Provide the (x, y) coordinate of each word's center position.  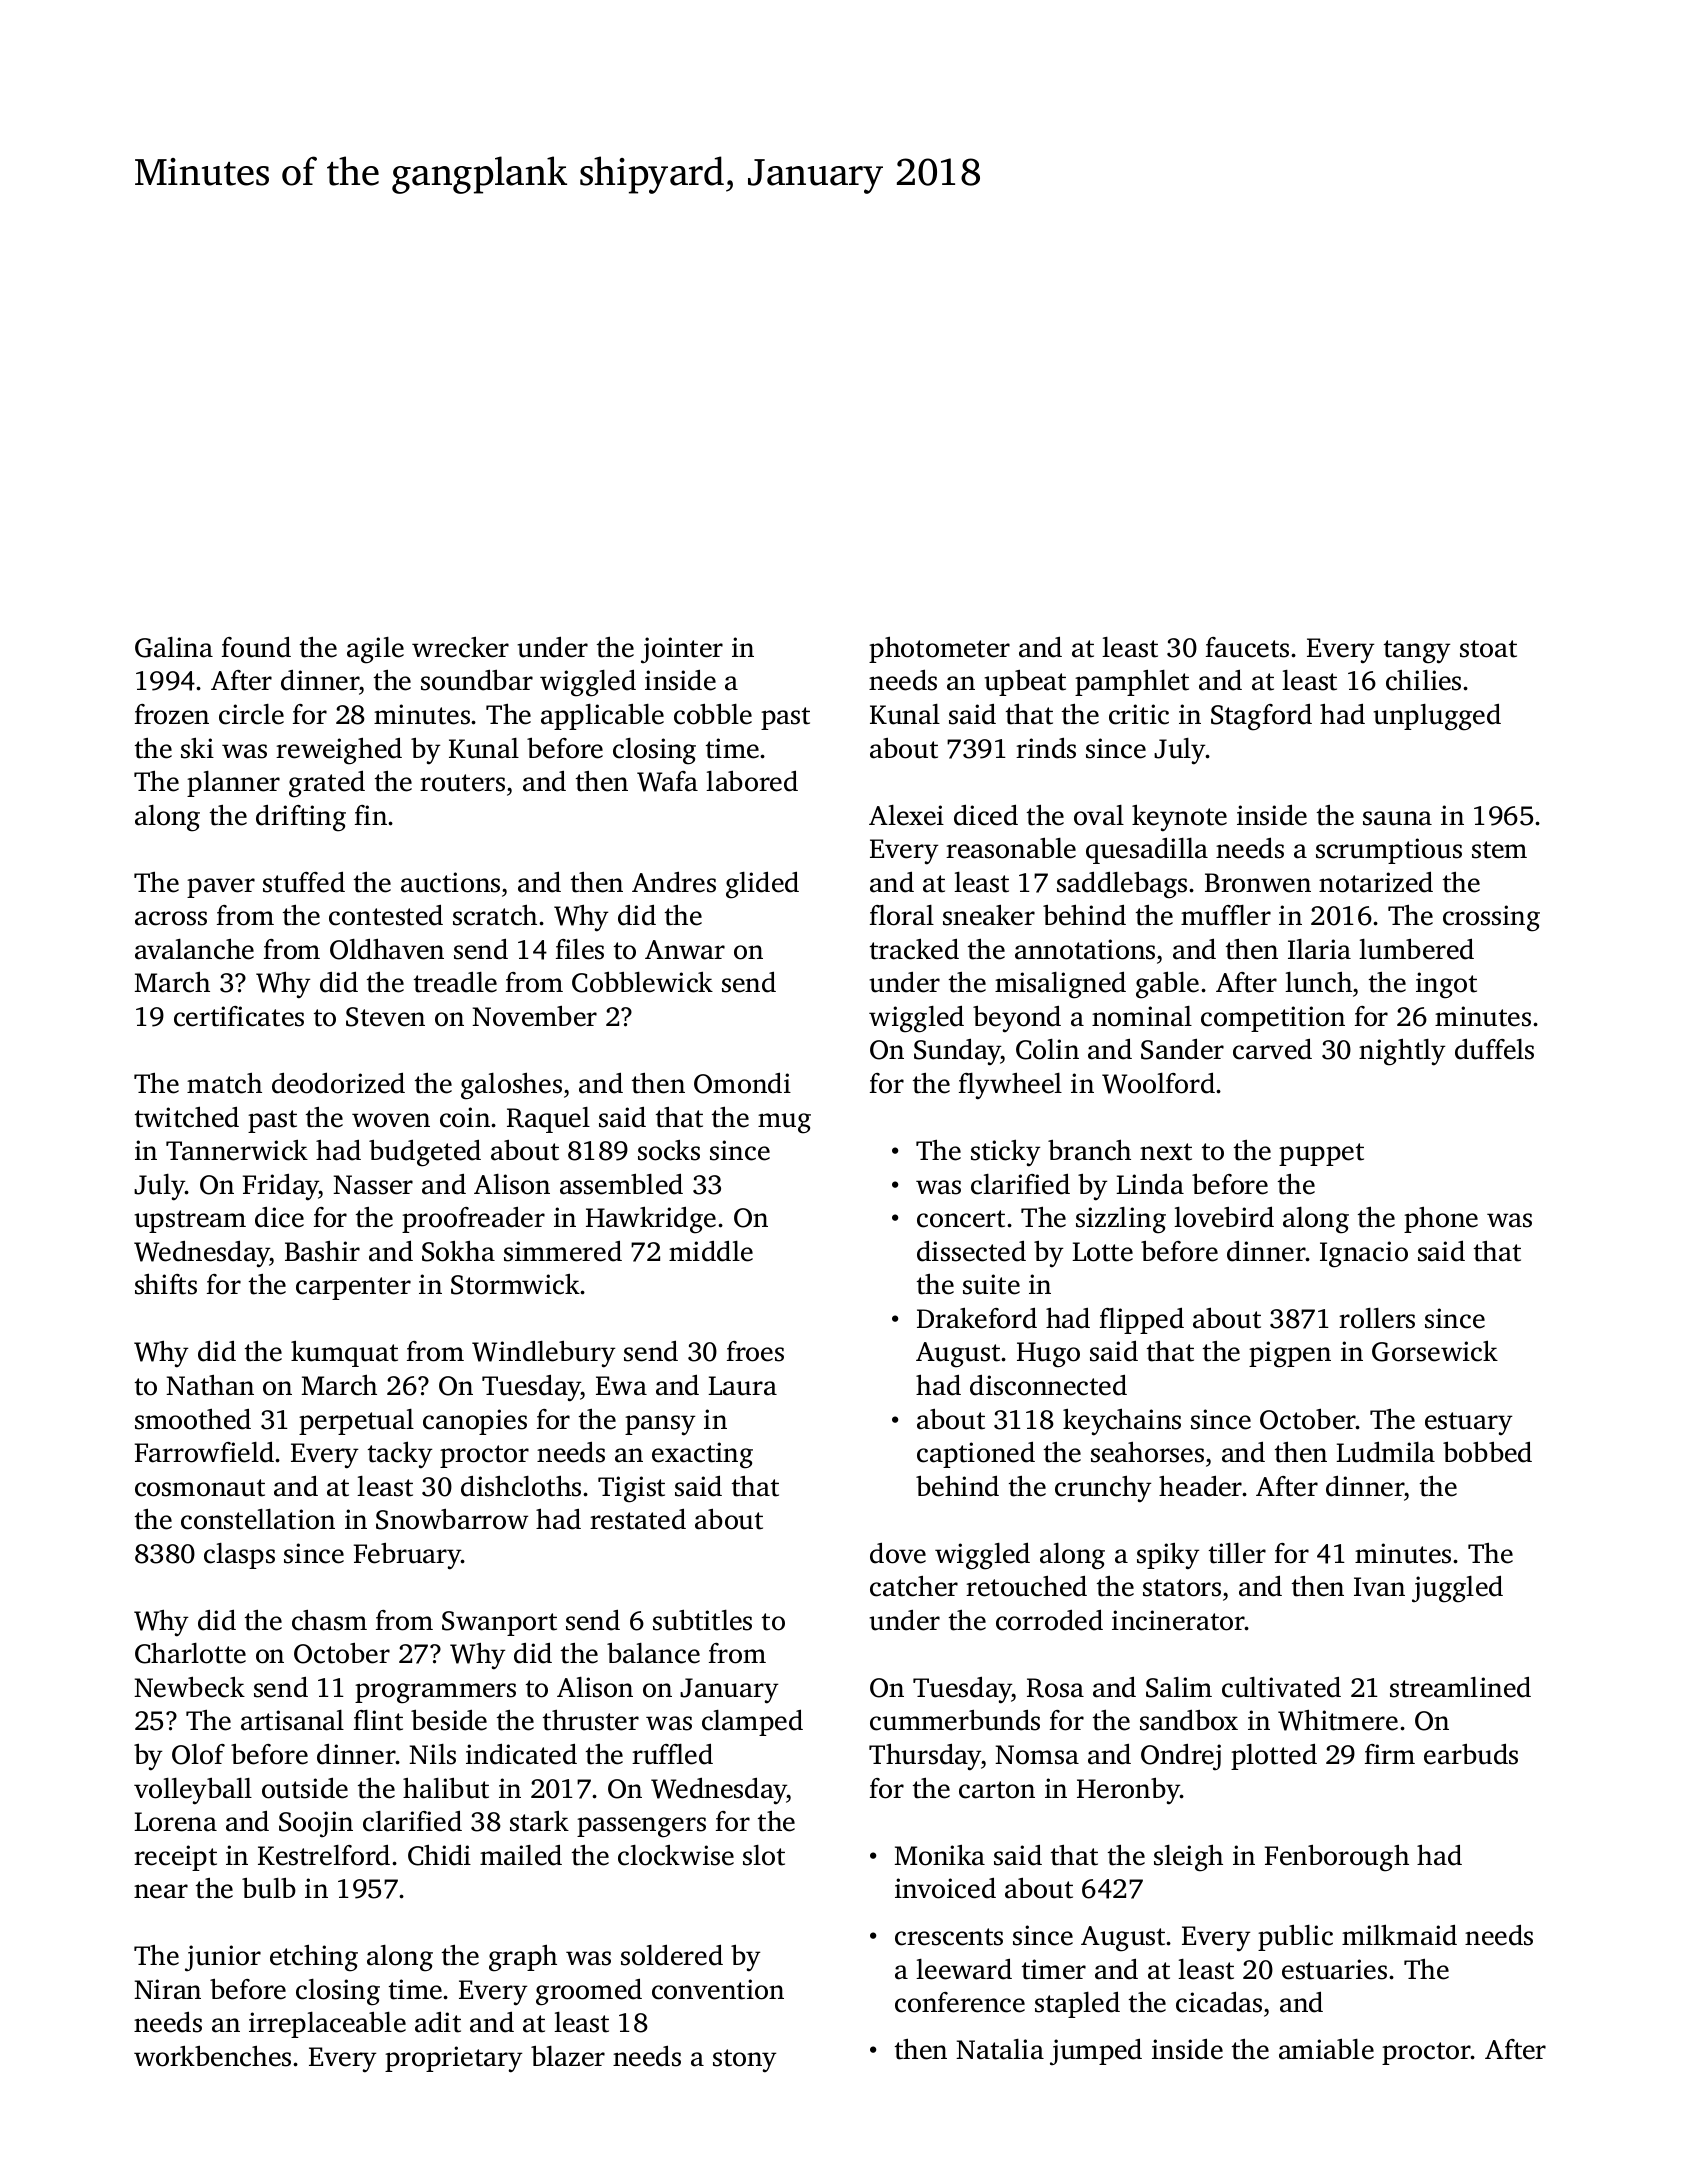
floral (902, 915)
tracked (914, 949)
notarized (1376, 882)
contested (386, 915)
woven (391, 1120)
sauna (1397, 818)
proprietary (453, 2059)
